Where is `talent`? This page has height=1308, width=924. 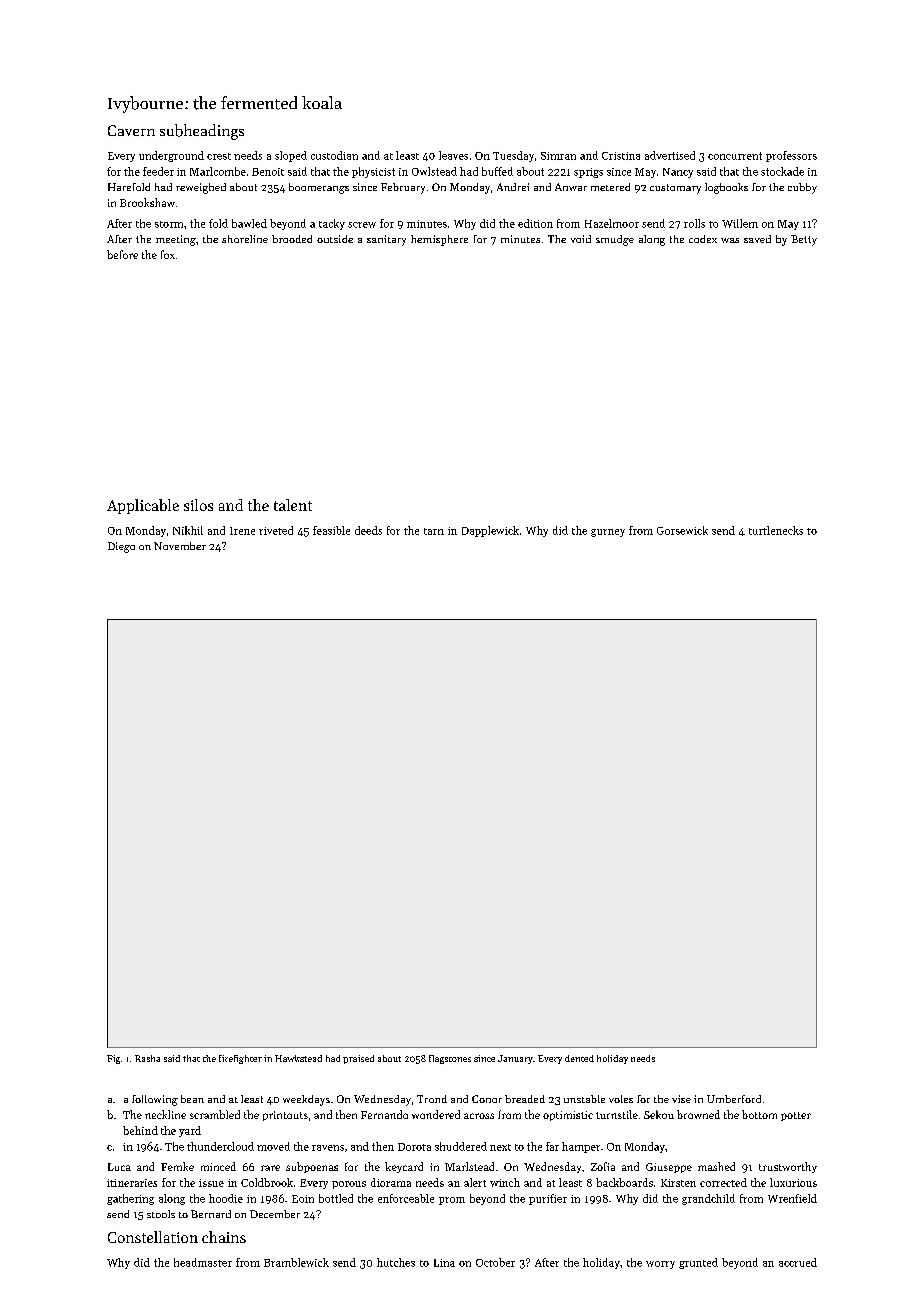 talent is located at coordinates (293, 505).
